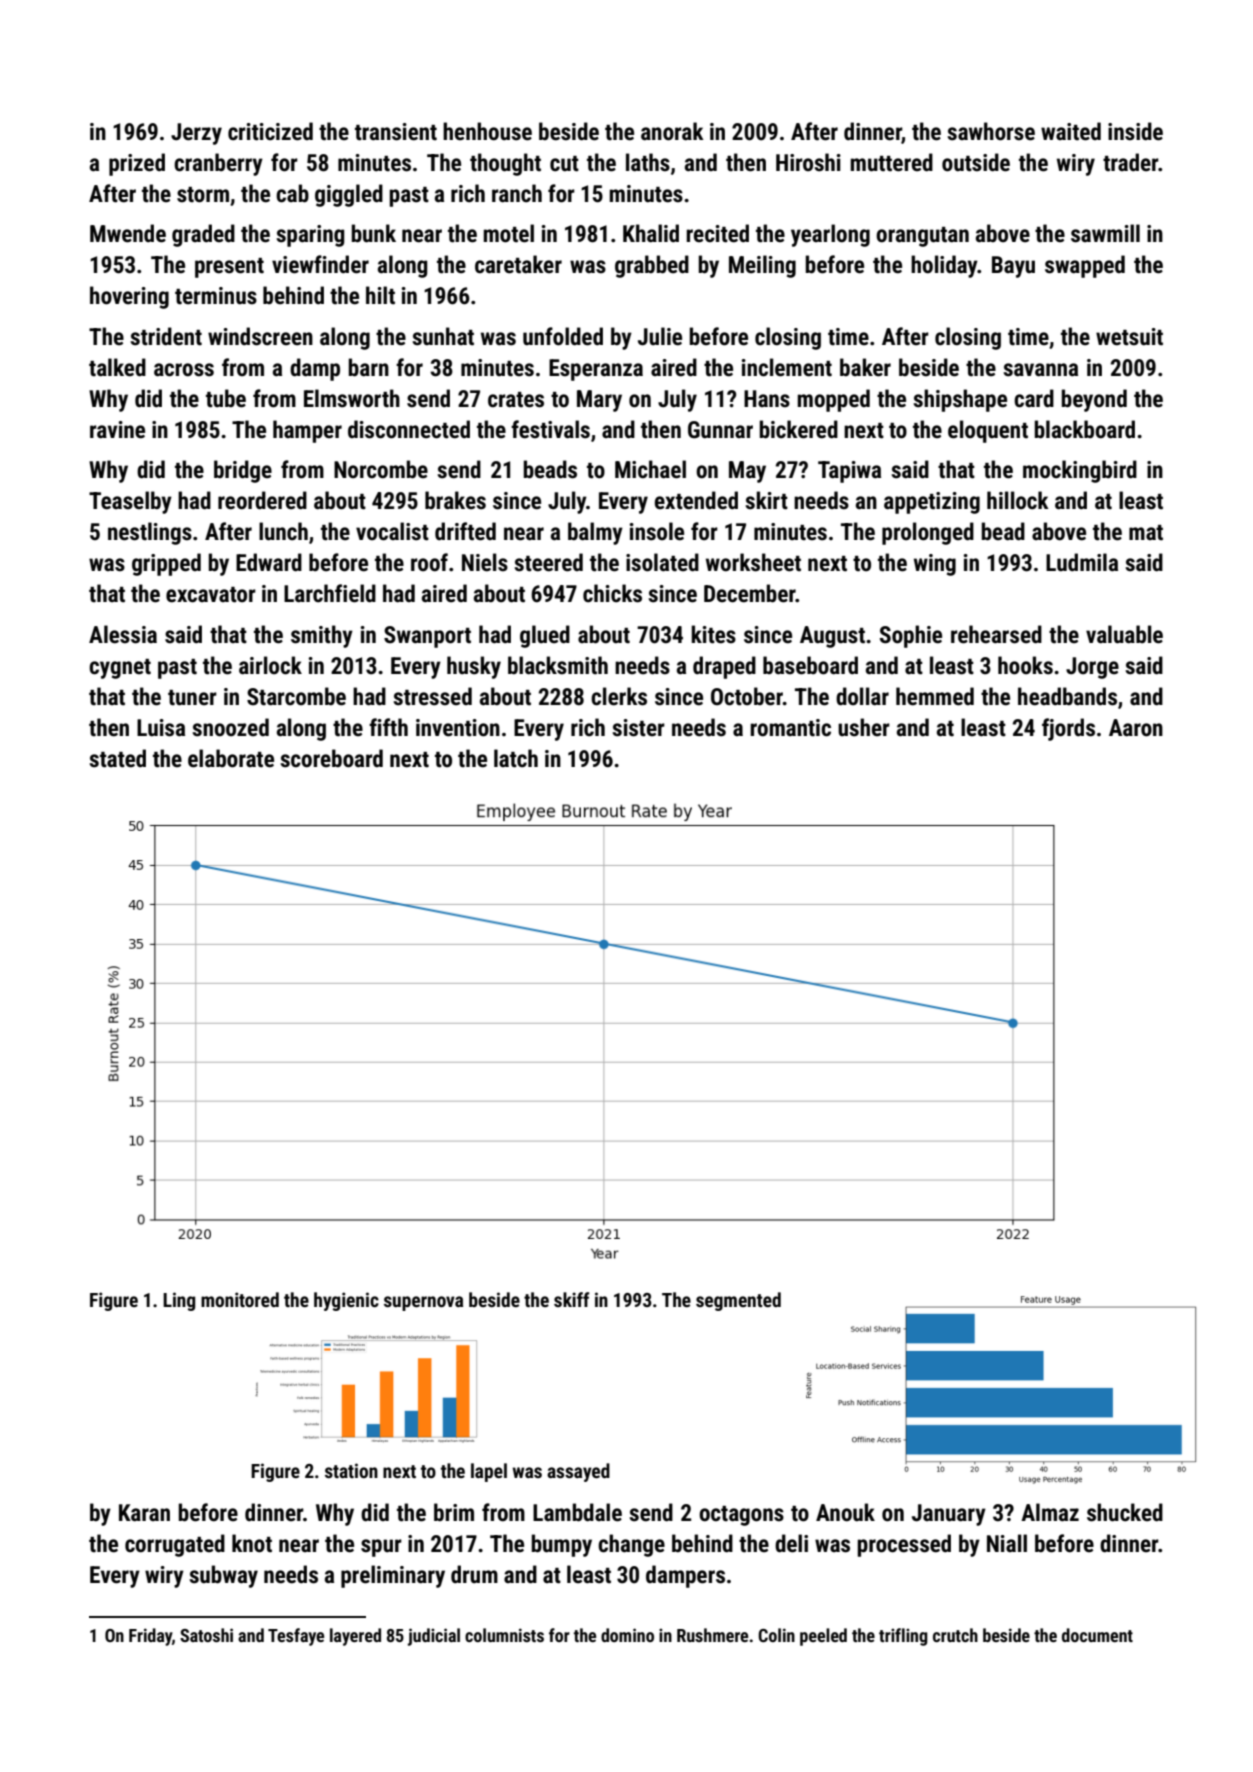  I want to click on Michael, so click(650, 469).
